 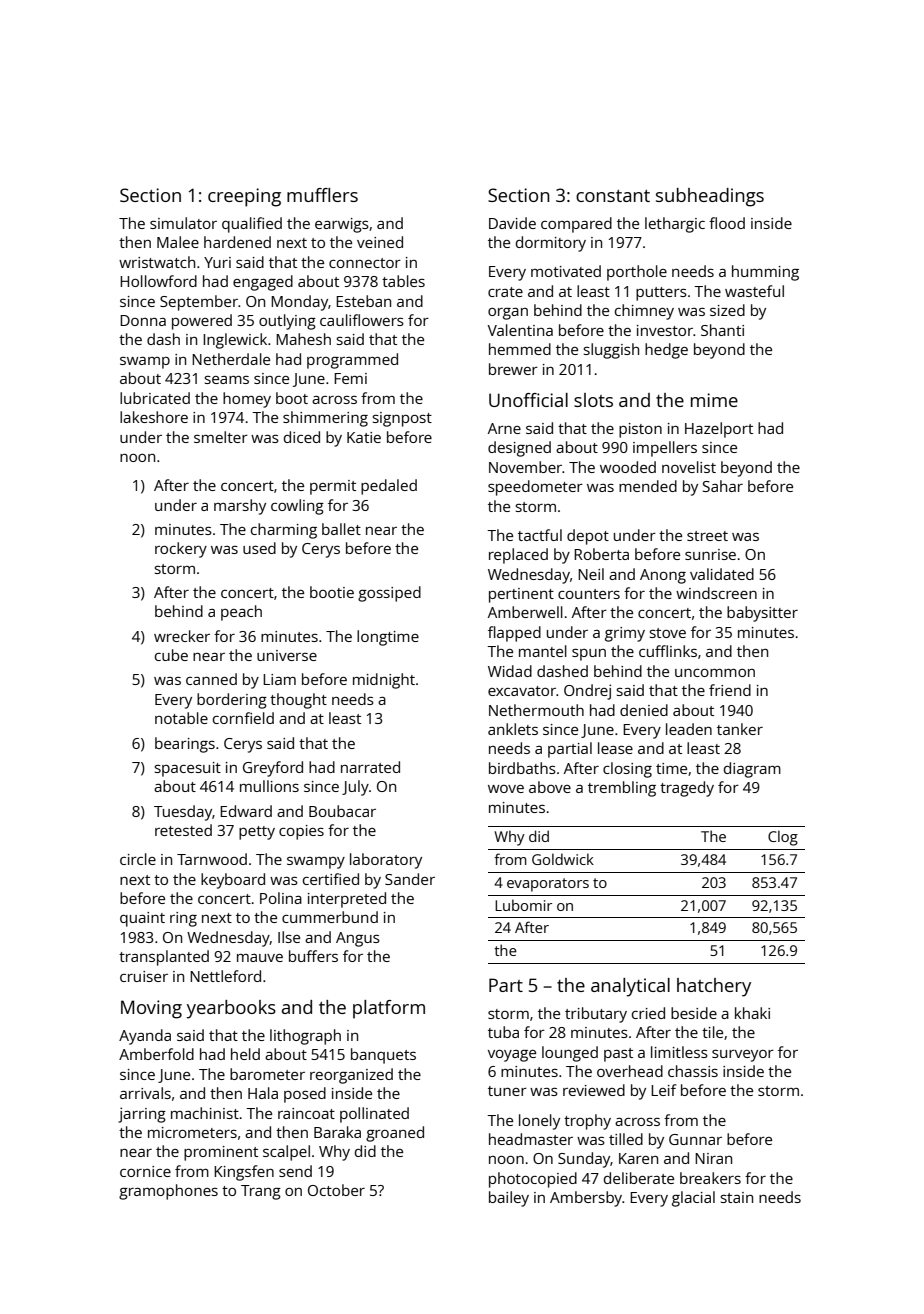 I want to click on tuba, so click(x=503, y=1032).
